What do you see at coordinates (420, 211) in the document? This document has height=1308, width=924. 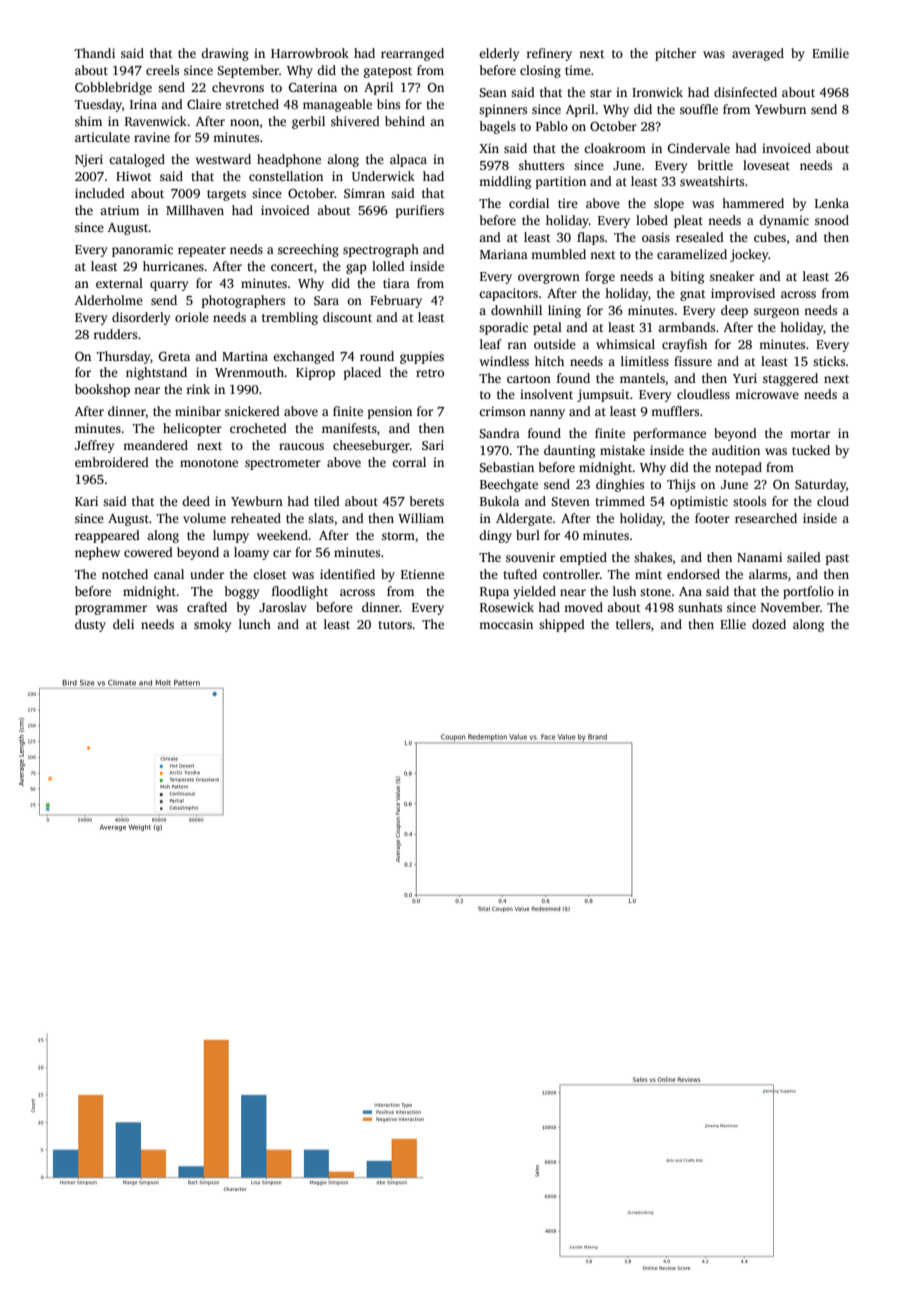 I see `purifiers` at bounding box center [420, 211].
